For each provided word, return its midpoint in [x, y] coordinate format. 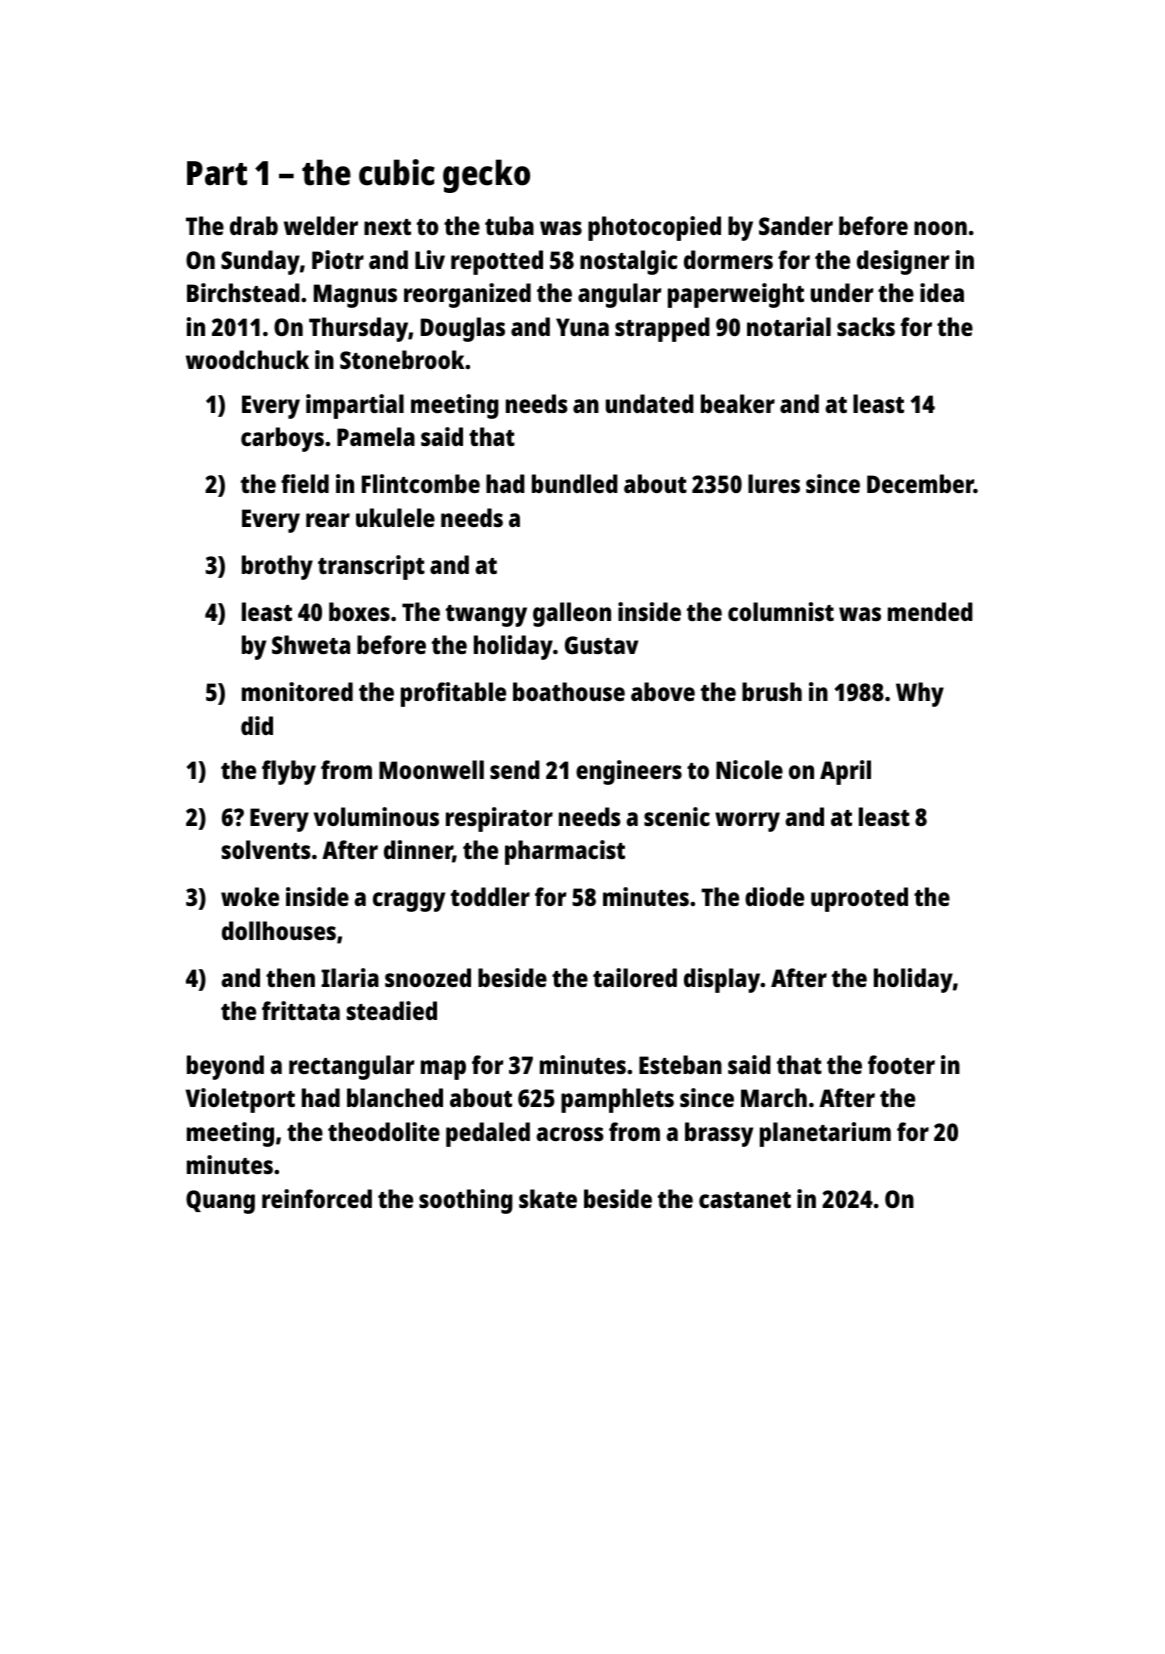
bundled [575, 483]
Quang [220, 1202]
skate [548, 1198]
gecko [486, 176]
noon [940, 228]
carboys [282, 439]
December [920, 483]
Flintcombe [421, 483]
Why [920, 694]
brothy [277, 567]
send [515, 769]
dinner [418, 851]
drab [254, 225]
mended [930, 611]
